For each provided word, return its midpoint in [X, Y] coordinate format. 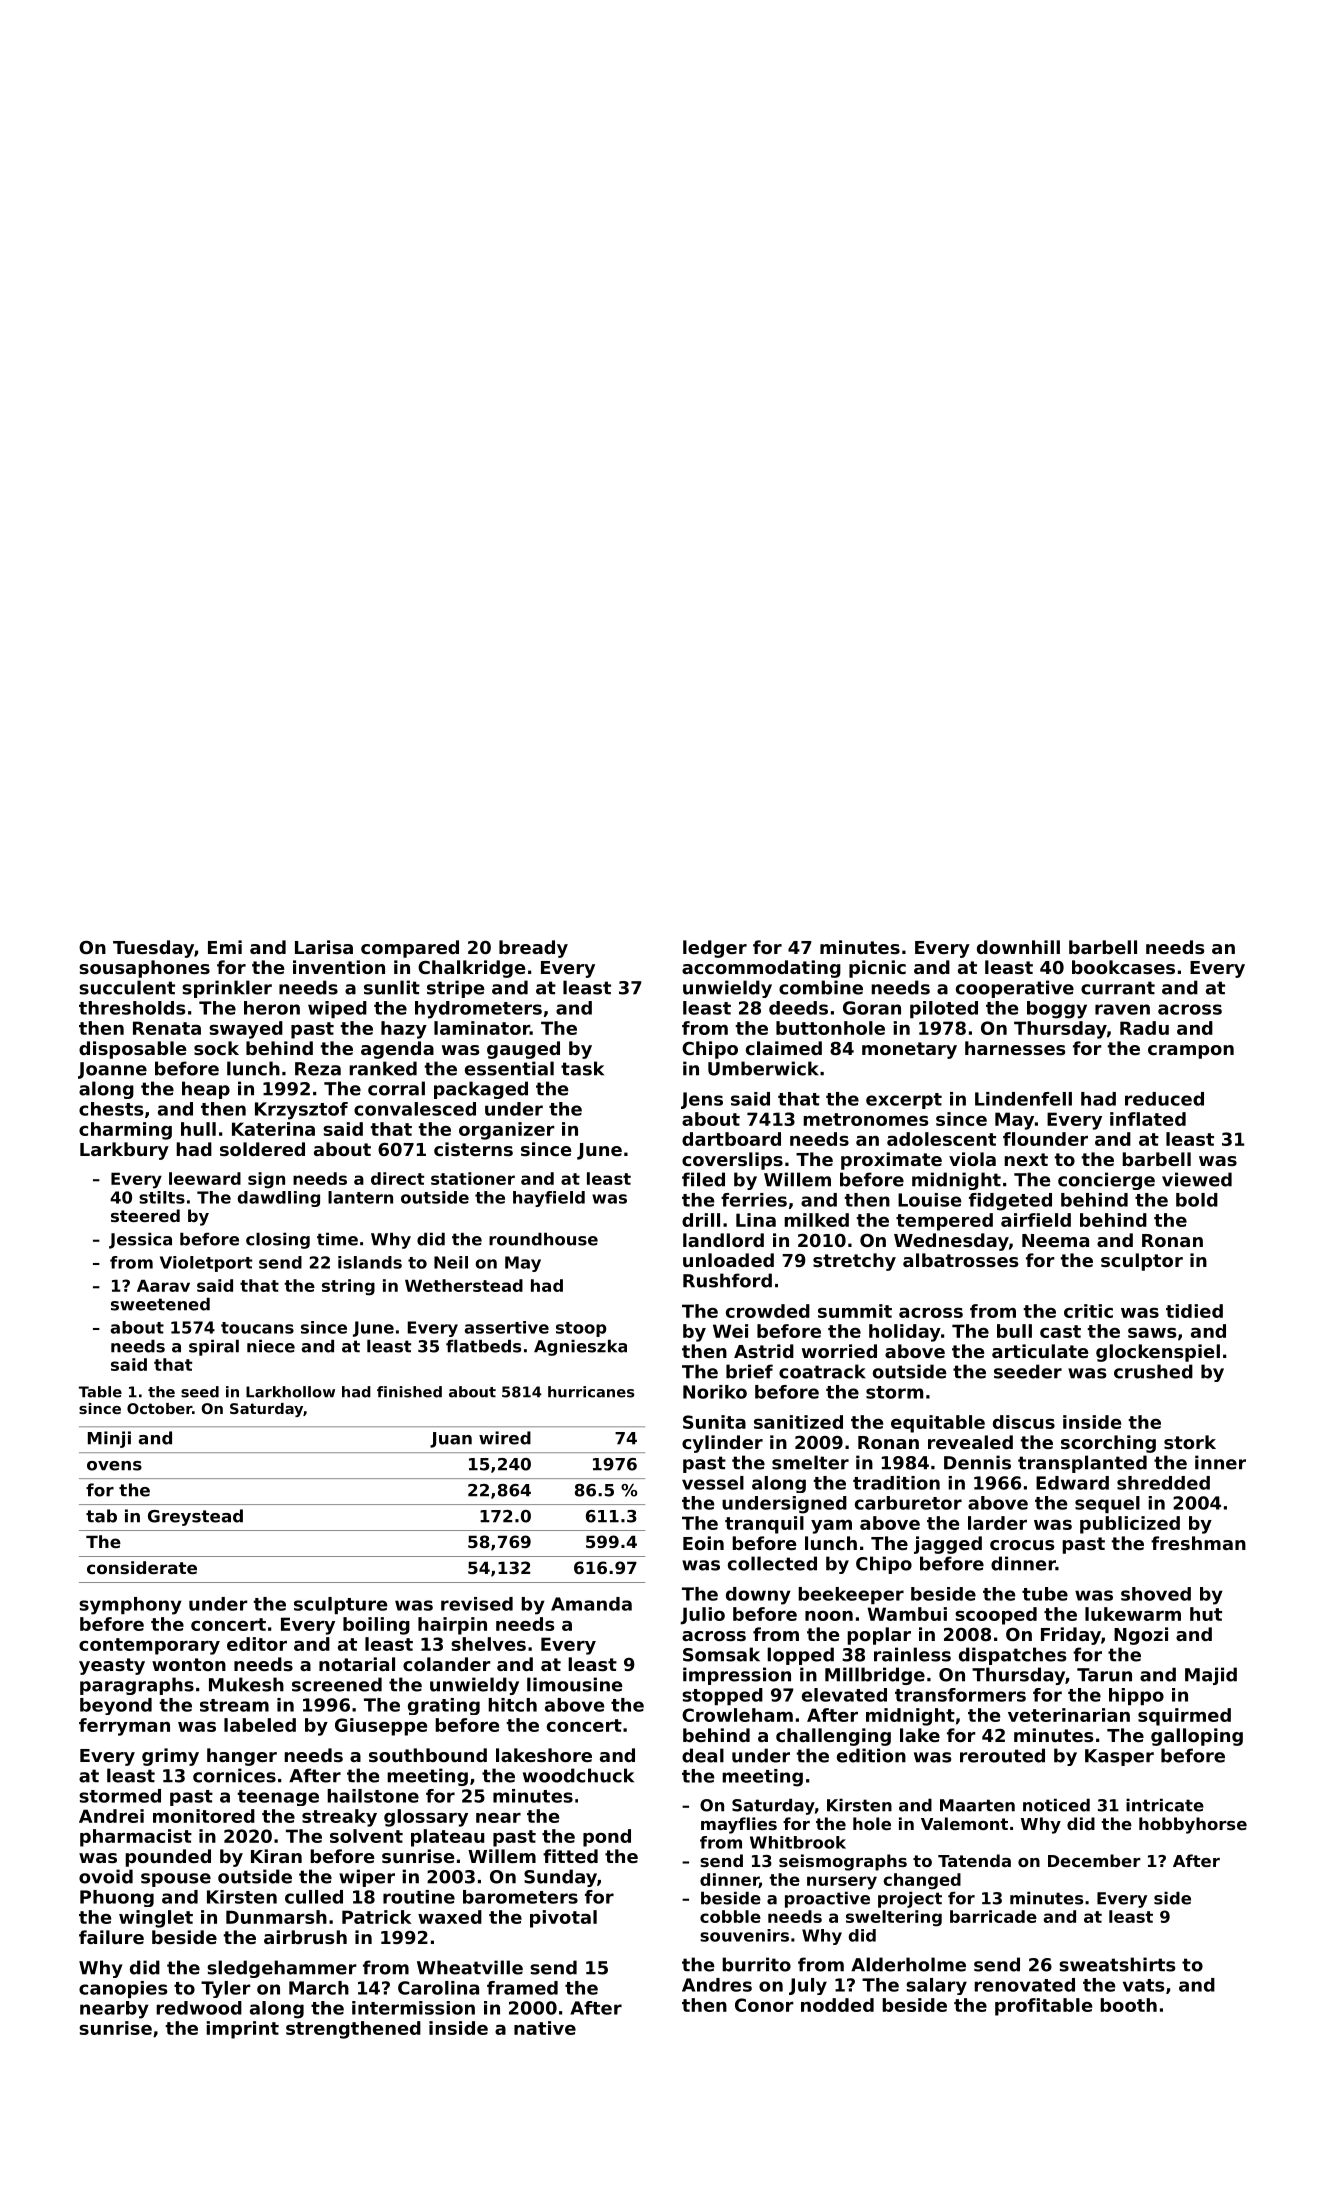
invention [339, 967]
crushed [1153, 1371]
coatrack [822, 1371]
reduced [1164, 1099]
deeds [798, 1008]
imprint [242, 2030]
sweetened [160, 1304]
